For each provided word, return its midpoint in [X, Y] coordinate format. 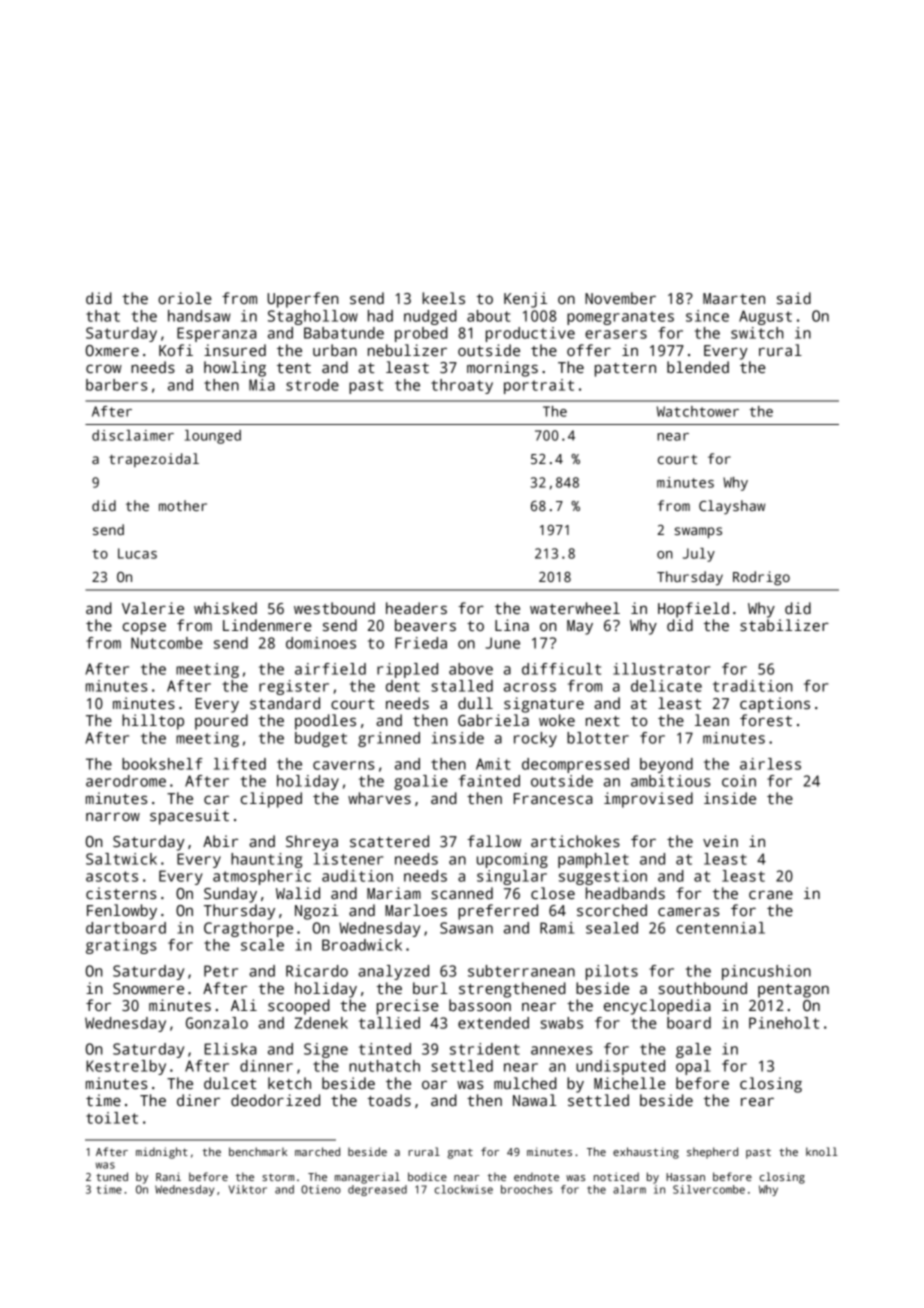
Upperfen [302, 300]
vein [720, 841]
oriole [185, 298]
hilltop [153, 722]
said [794, 298]
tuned [112, 1176]
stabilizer [784, 625]
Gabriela [493, 720]
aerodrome [126, 781]
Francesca [553, 798]
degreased [377, 1190]
